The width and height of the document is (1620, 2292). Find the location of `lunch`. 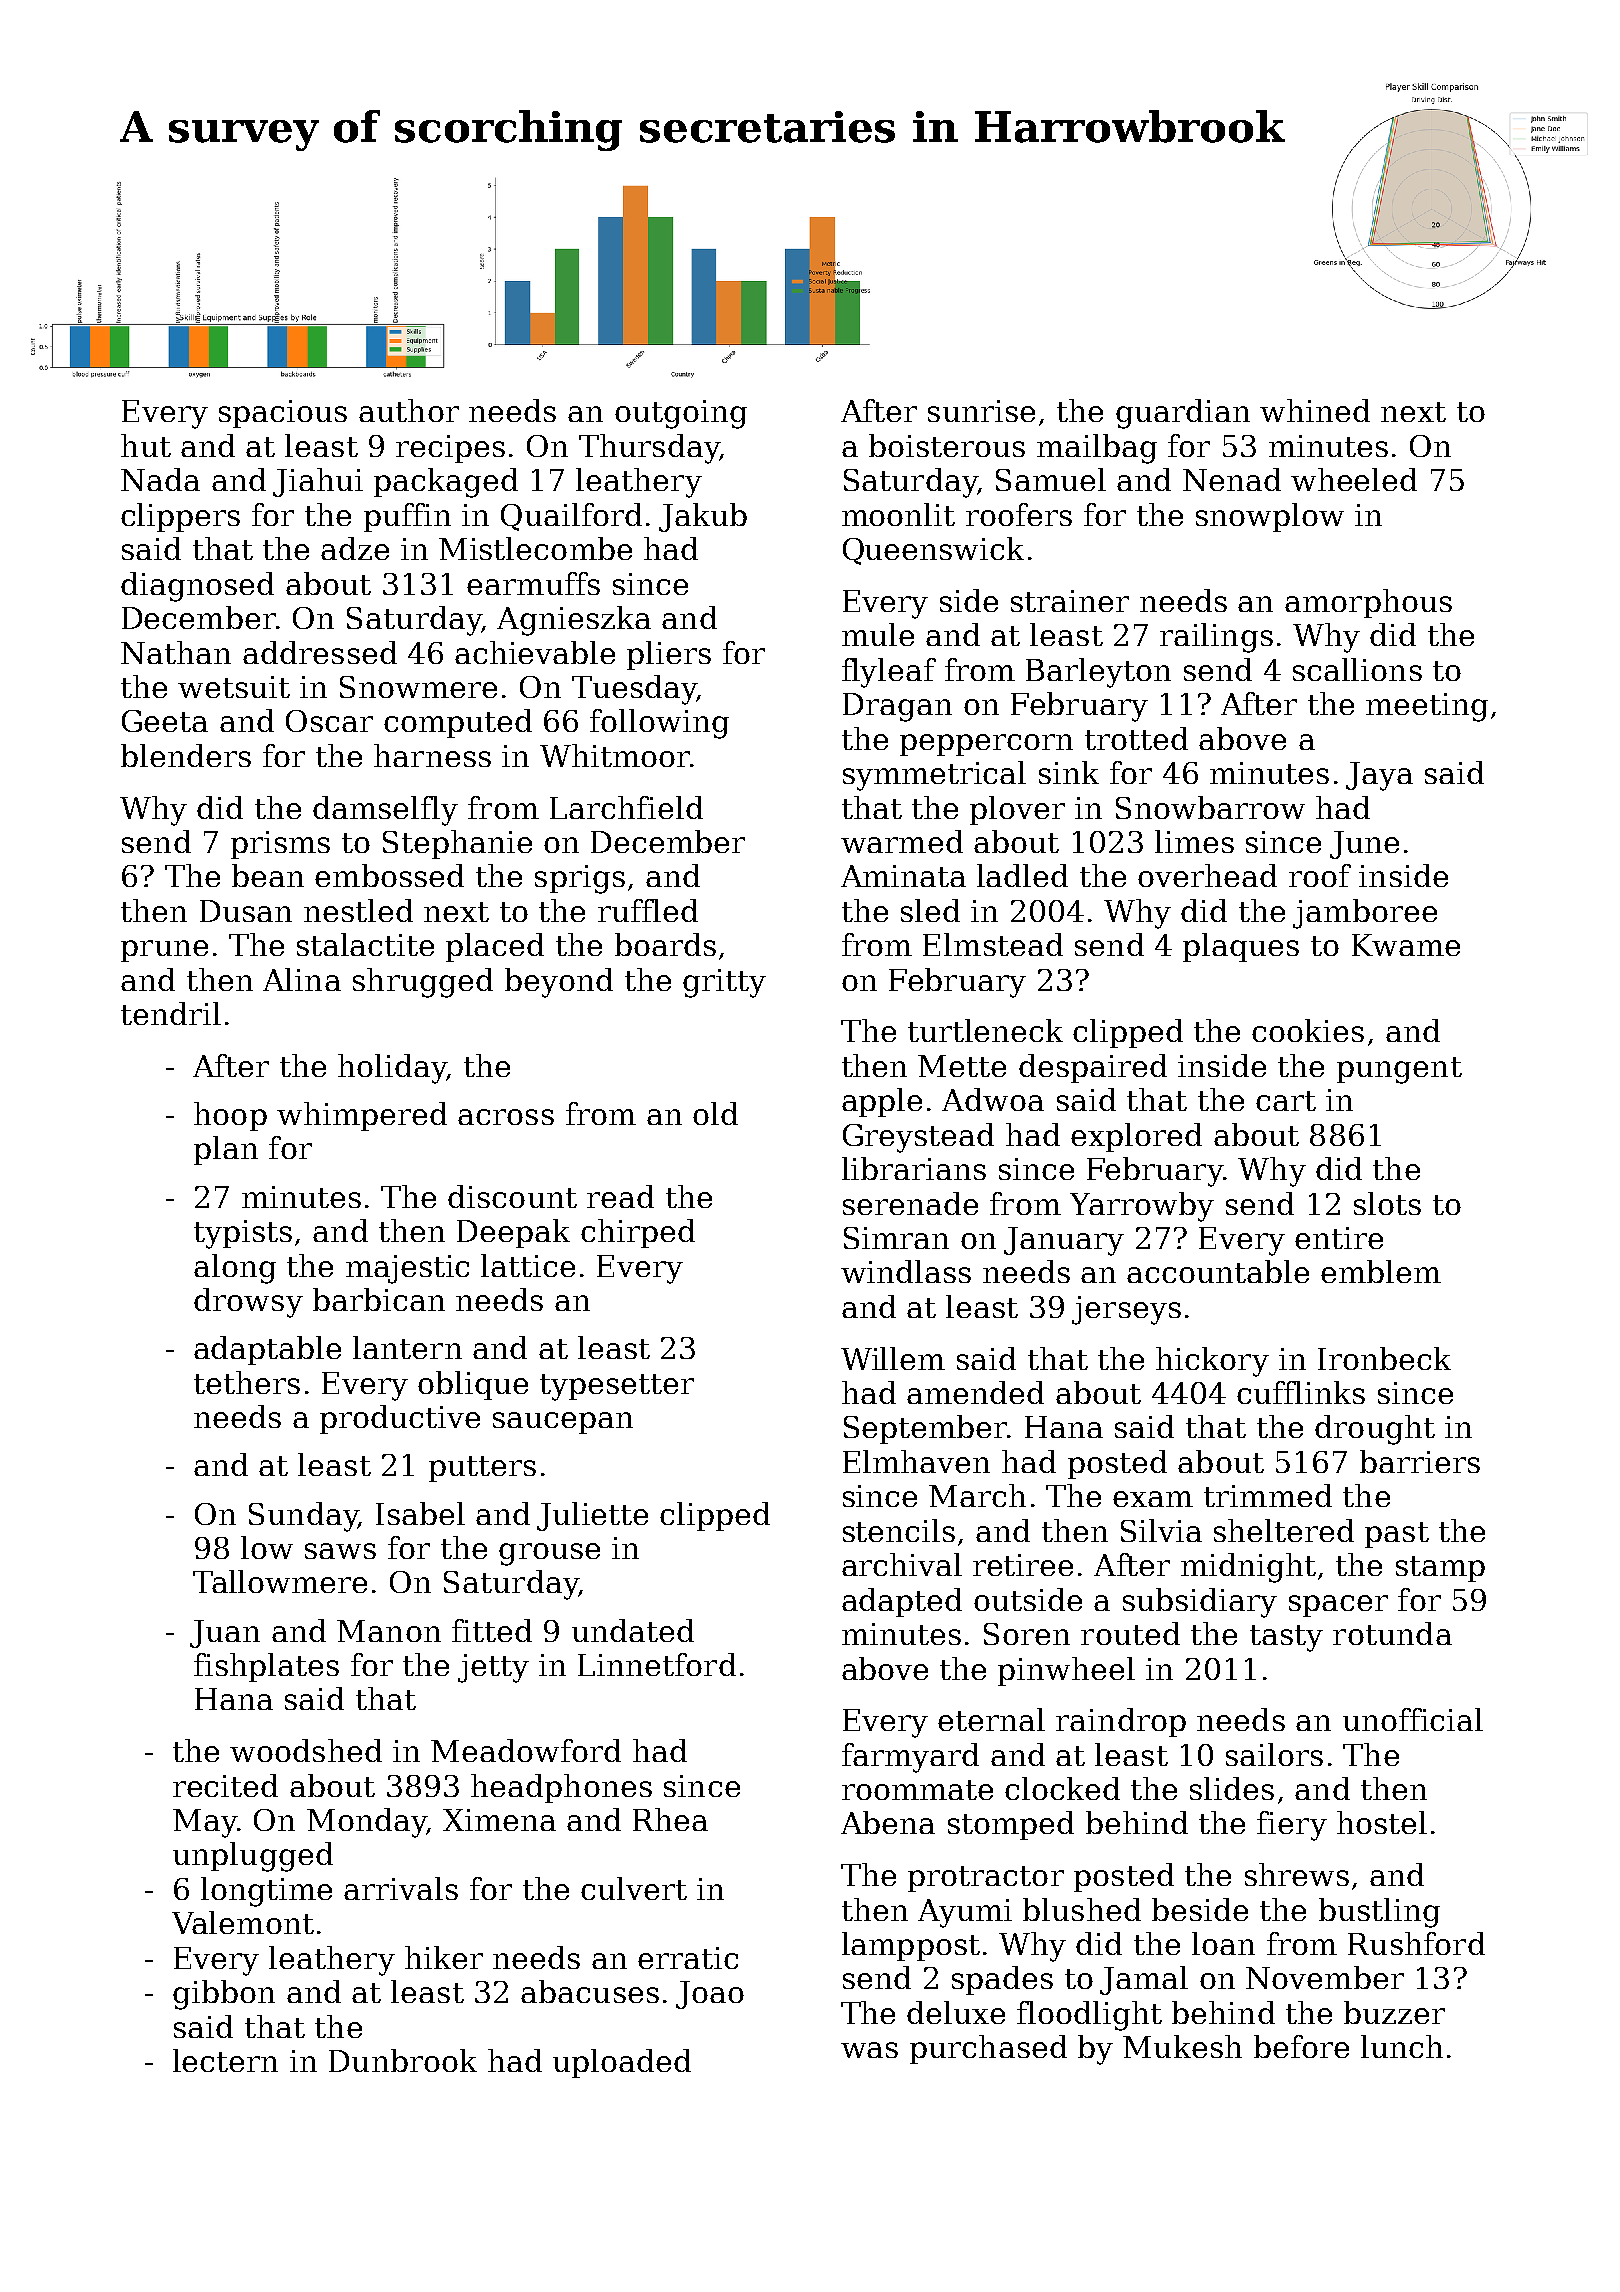

lunch is located at coordinates (1402, 2046).
